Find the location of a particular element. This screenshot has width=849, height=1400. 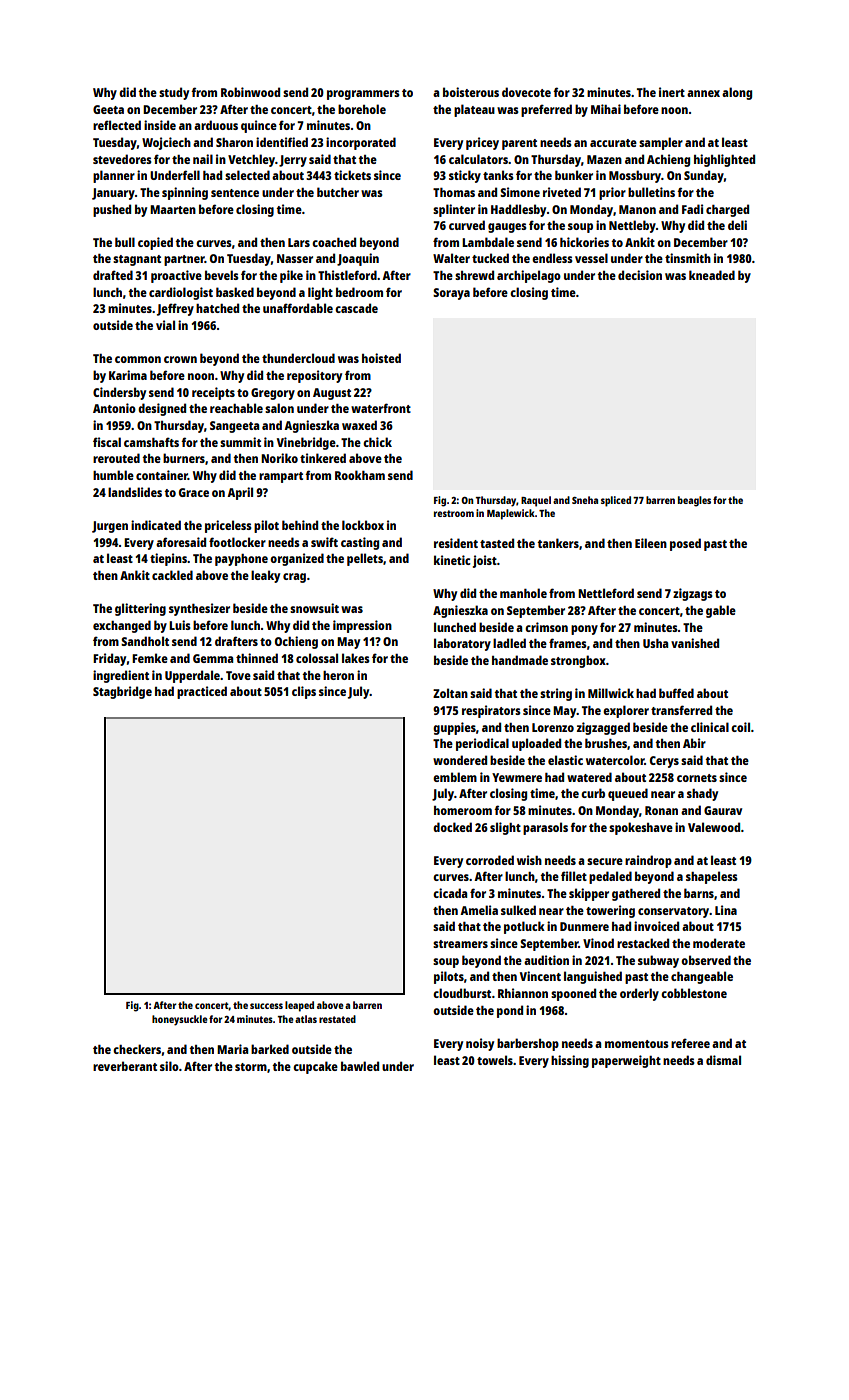

storm is located at coordinates (251, 1067).
